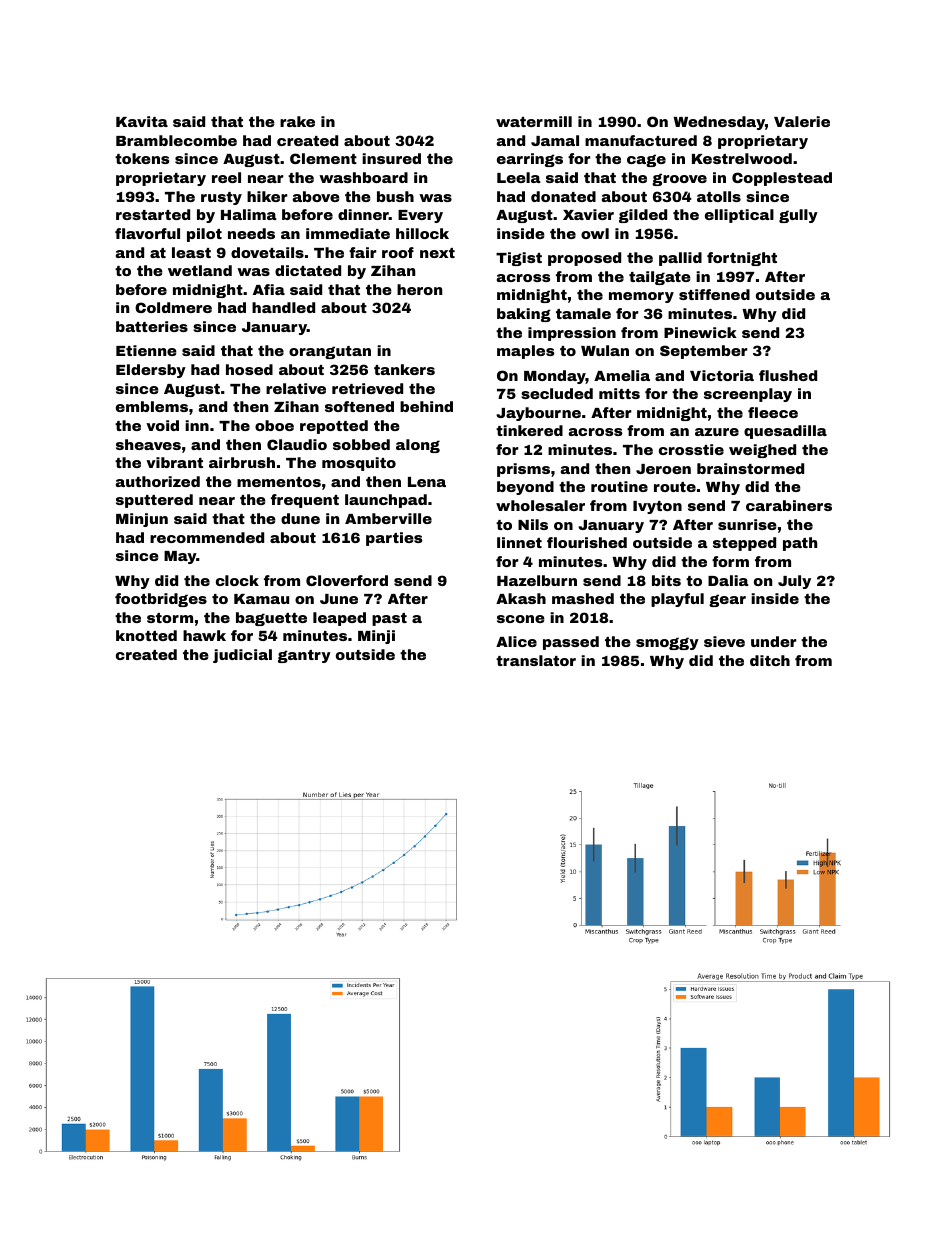 The image size is (952, 1233). Describe the element at coordinates (516, 641) in the screenshot. I see `Alice` at that location.
